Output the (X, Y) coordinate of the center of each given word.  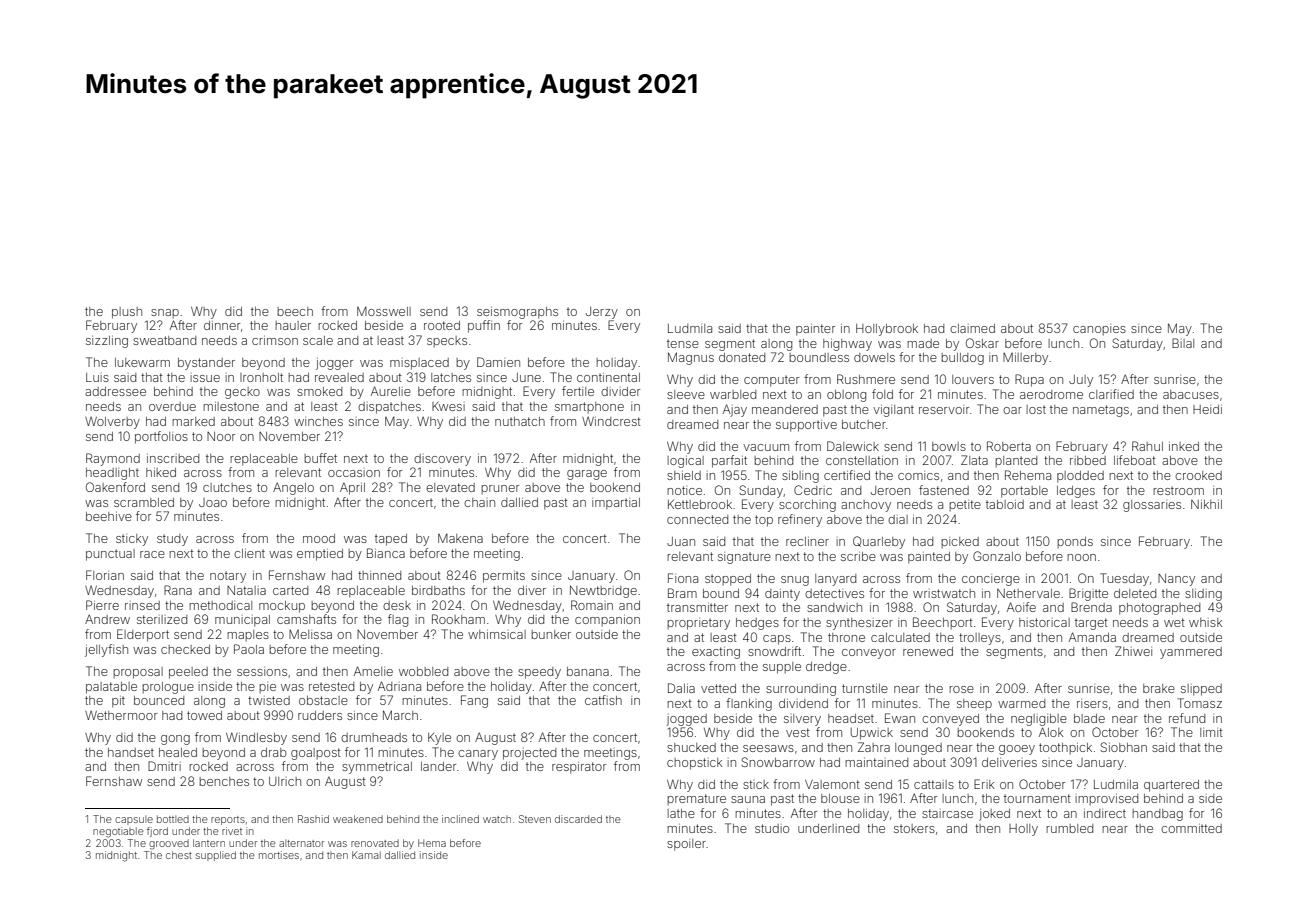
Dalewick (853, 446)
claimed (972, 328)
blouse (840, 798)
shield (684, 475)
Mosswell (384, 311)
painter (815, 330)
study (172, 540)
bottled (173, 819)
